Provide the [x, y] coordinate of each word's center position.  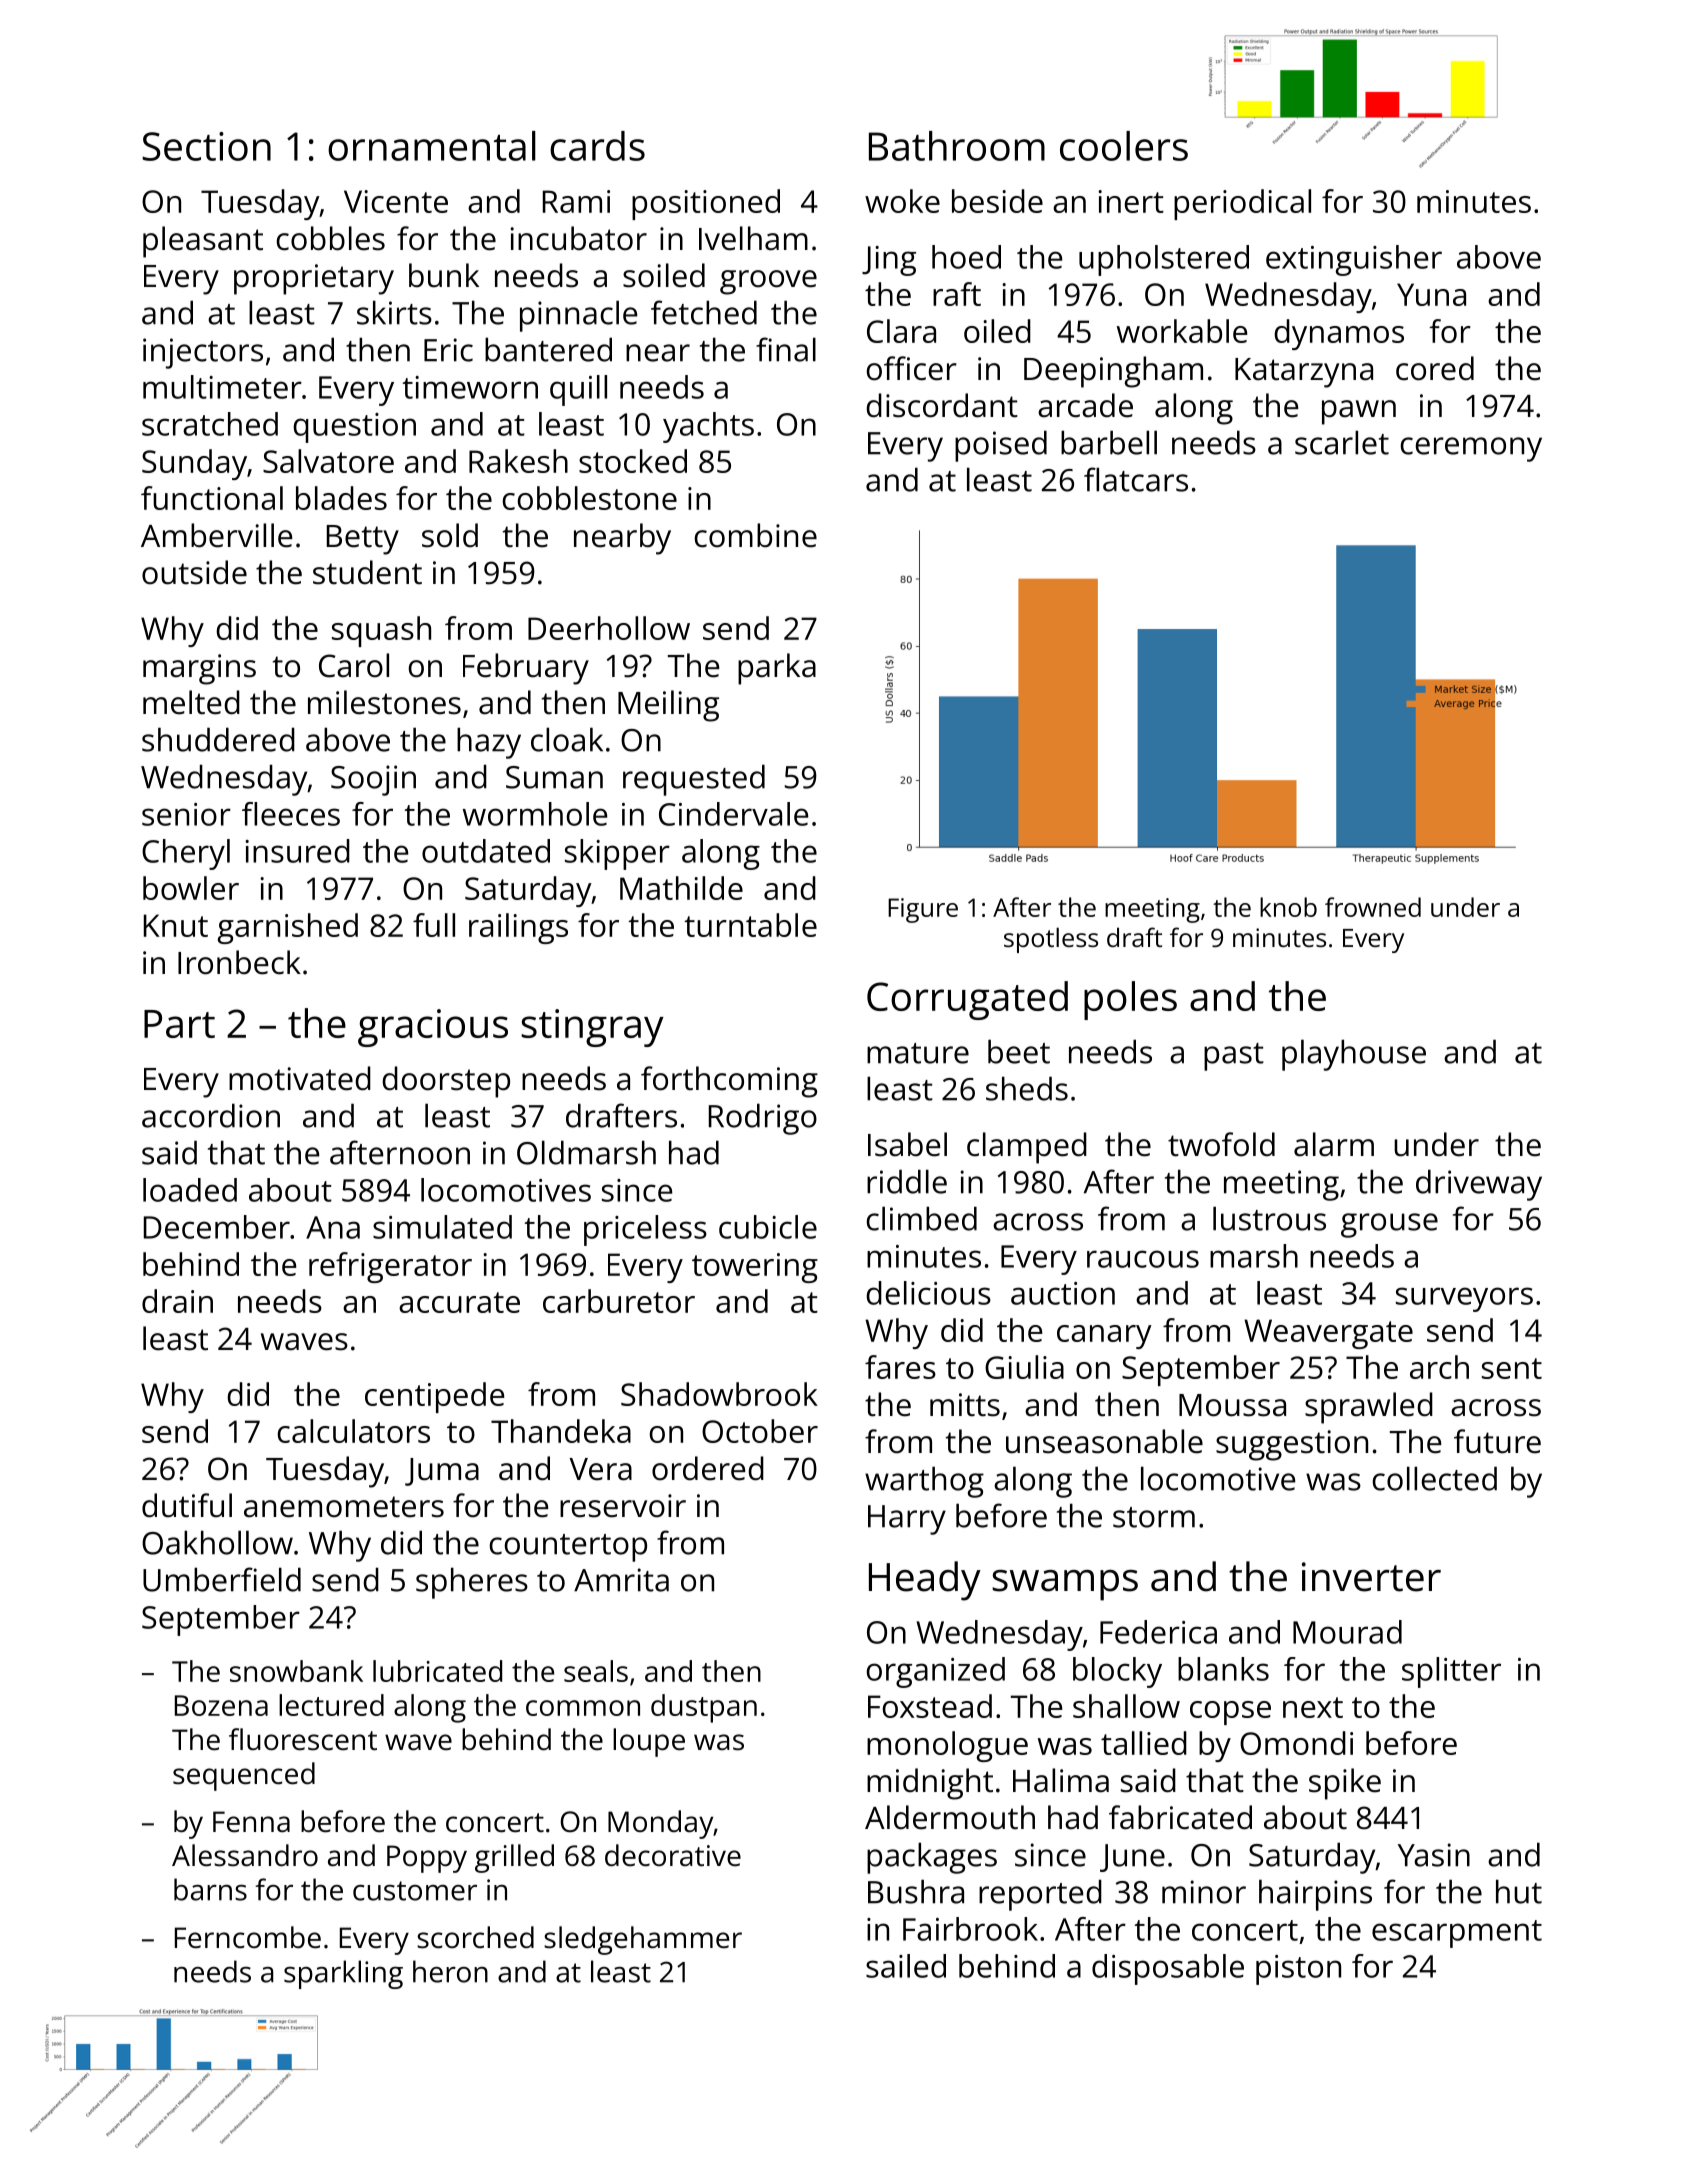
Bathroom [957, 146]
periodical [1242, 204]
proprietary [314, 279]
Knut [176, 925]
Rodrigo [763, 1119]
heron [450, 1971]
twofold [1221, 1144]
